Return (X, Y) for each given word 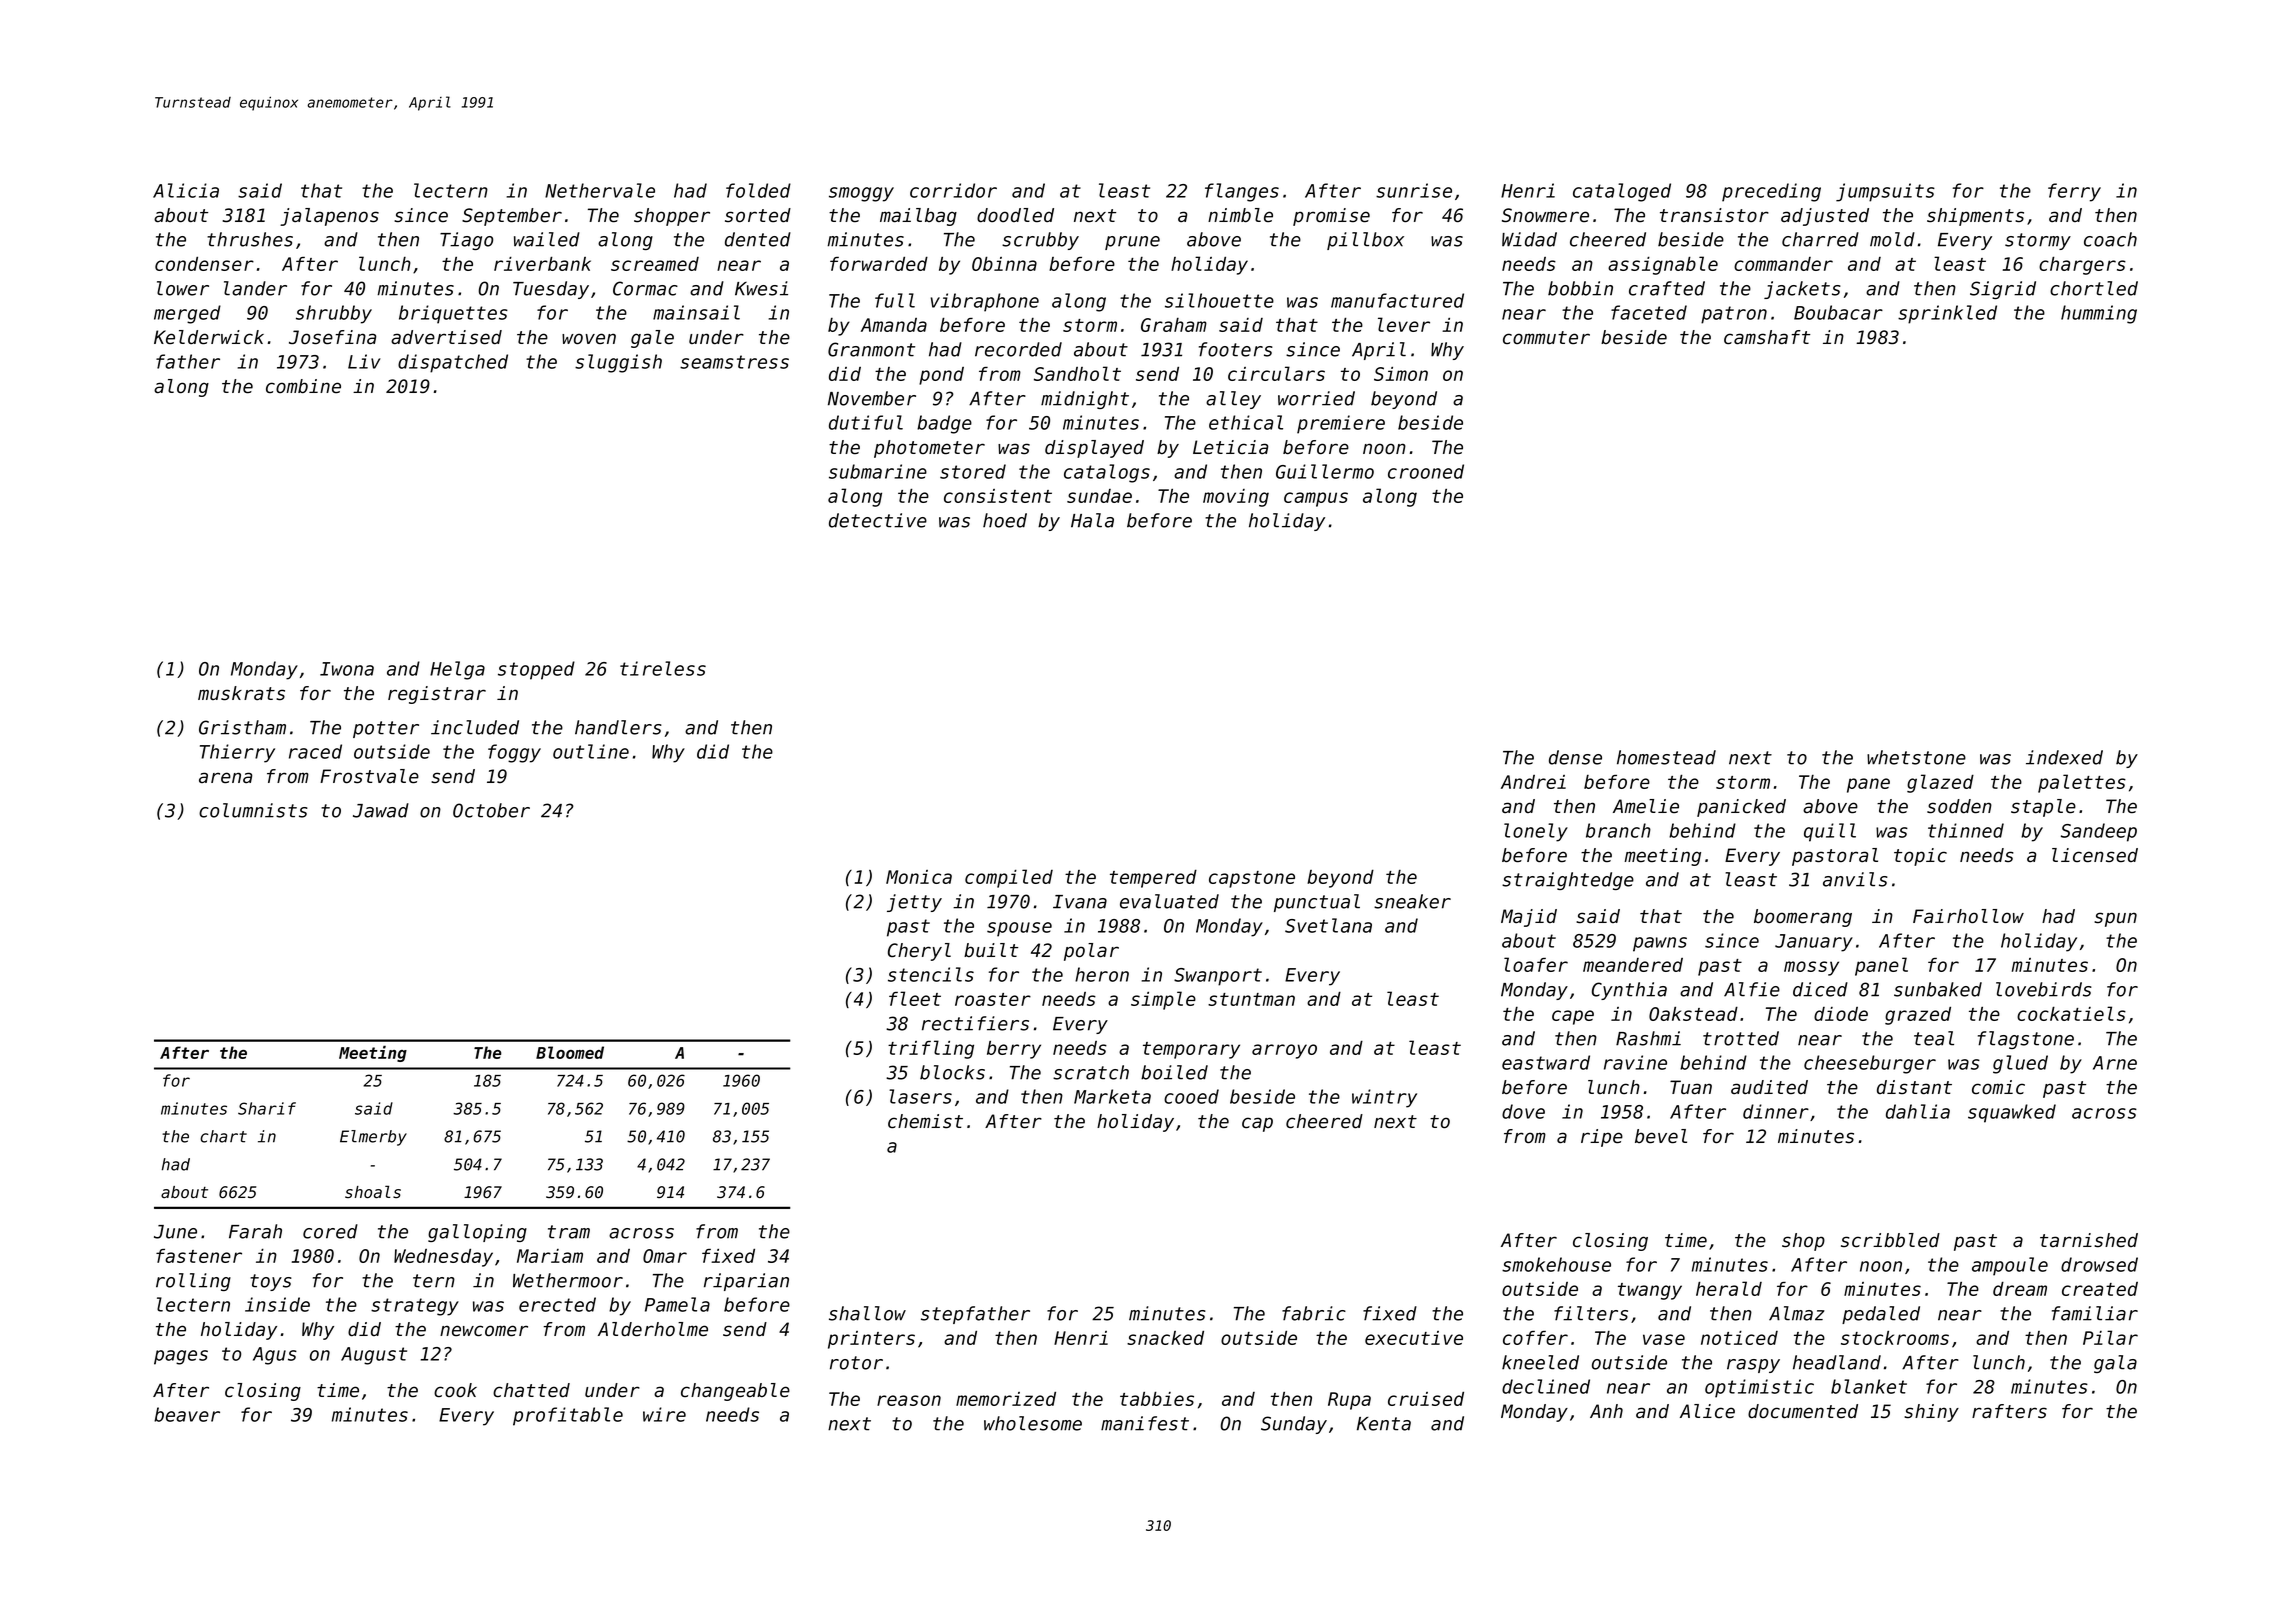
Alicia (186, 190)
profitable (568, 1416)
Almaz (1797, 1313)
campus (1316, 499)
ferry (2074, 192)
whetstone (1916, 757)
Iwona (347, 669)
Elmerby (373, 1138)
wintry (1384, 1098)
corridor (953, 190)
